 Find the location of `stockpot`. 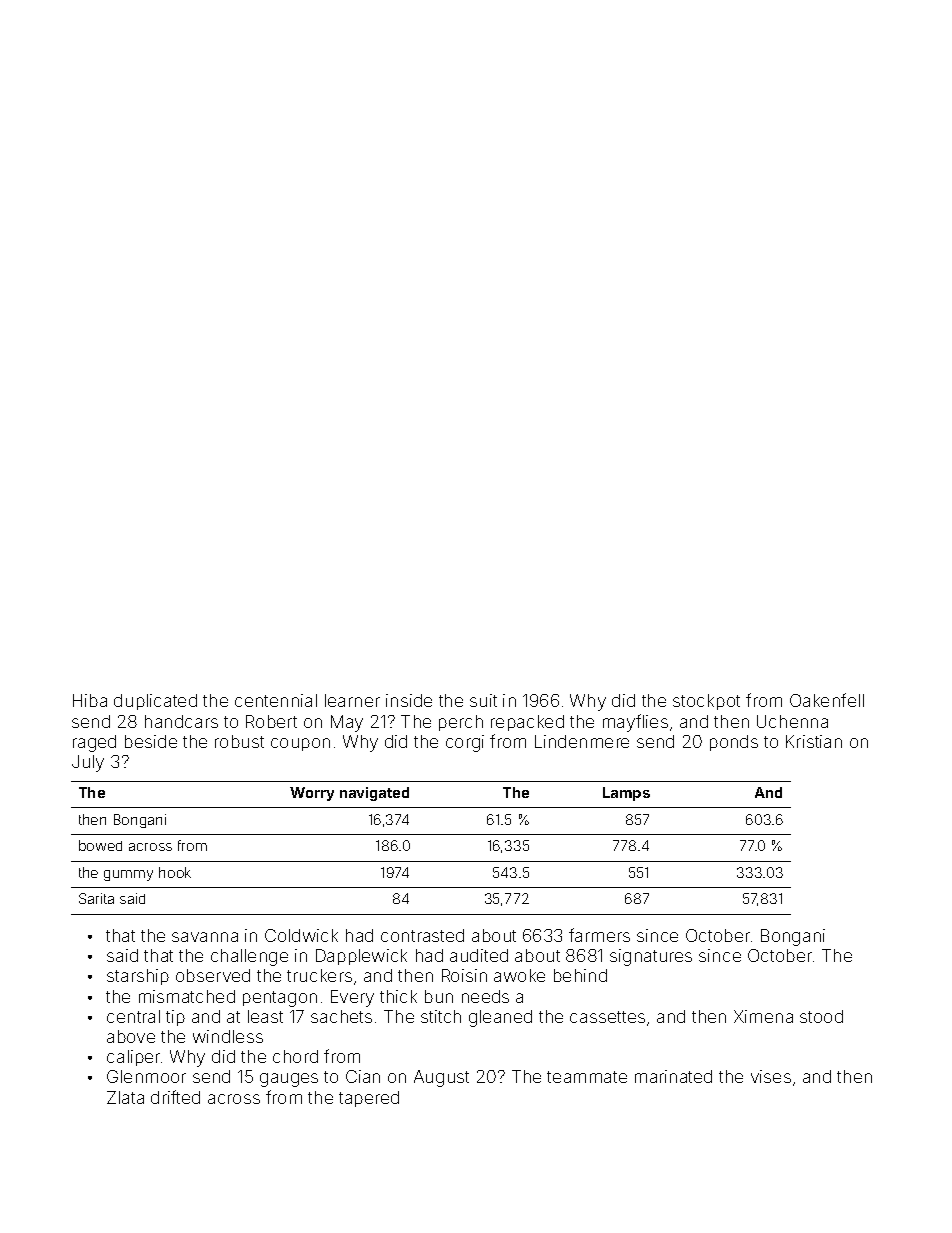

stockpot is located at coordinates (706, 702).
